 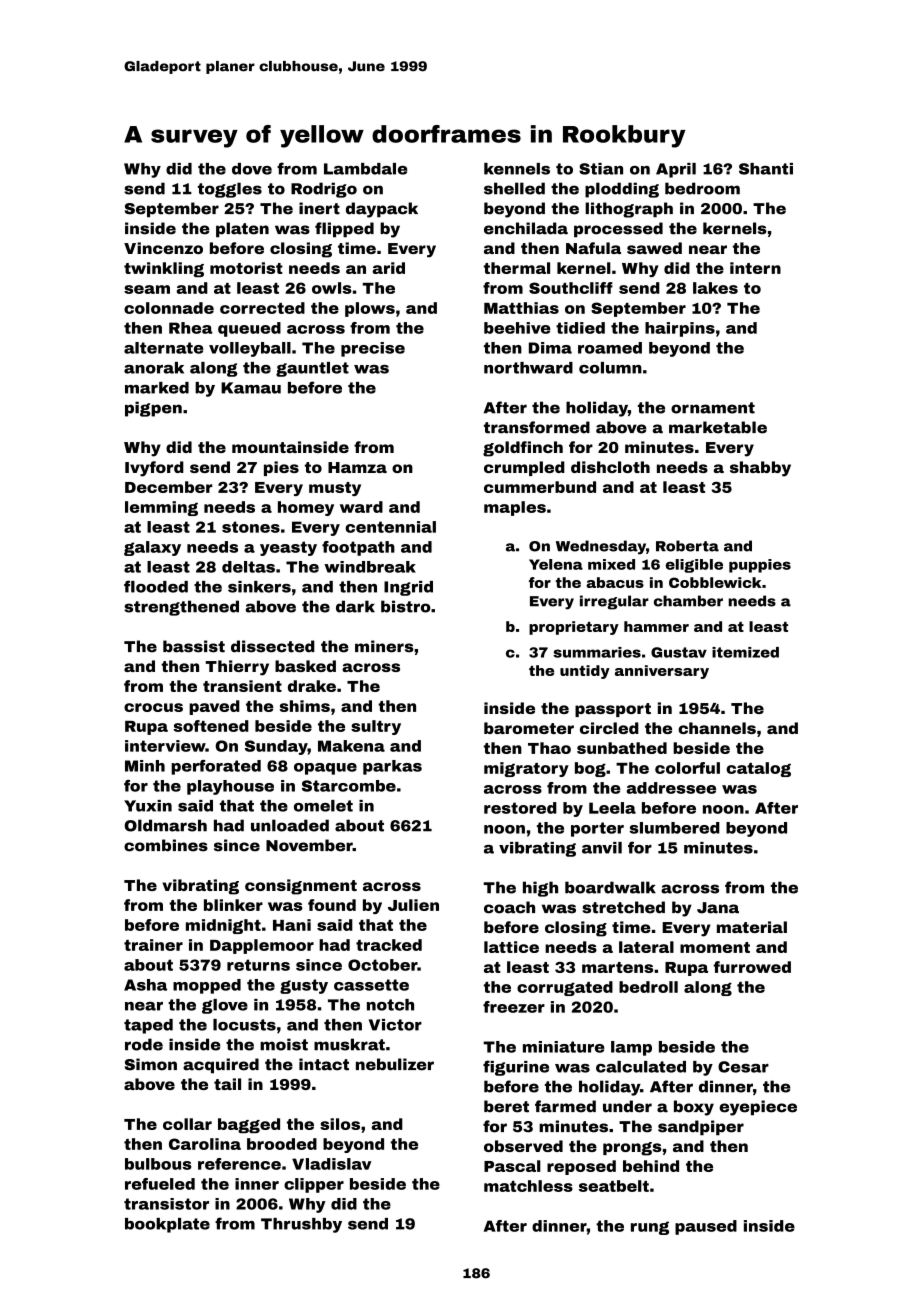 I want to click on moment, so click(x=715, y=947).
